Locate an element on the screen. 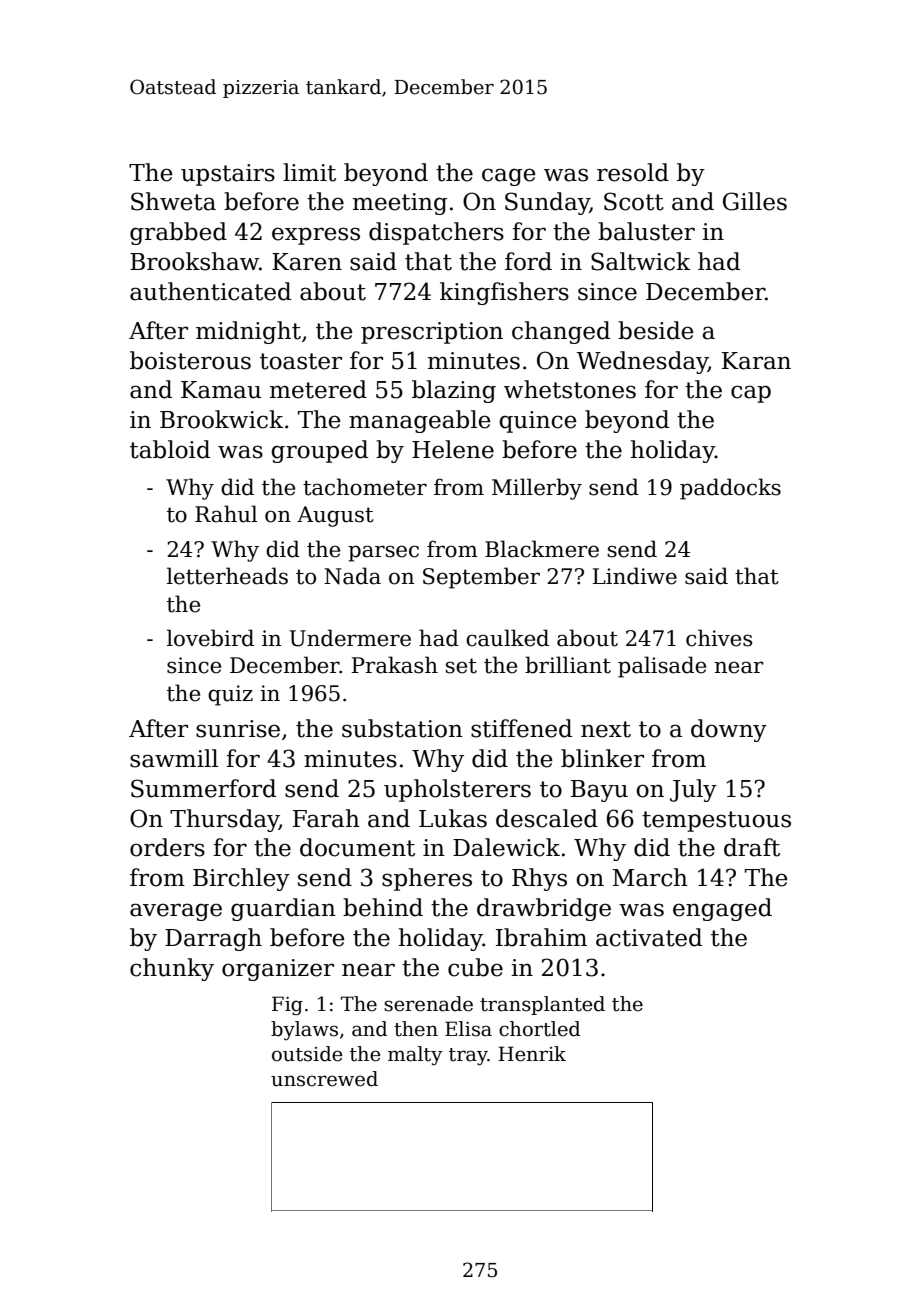 This screenshot has width=924, height=1311. paddocks is located at coordinates (730, 489).
